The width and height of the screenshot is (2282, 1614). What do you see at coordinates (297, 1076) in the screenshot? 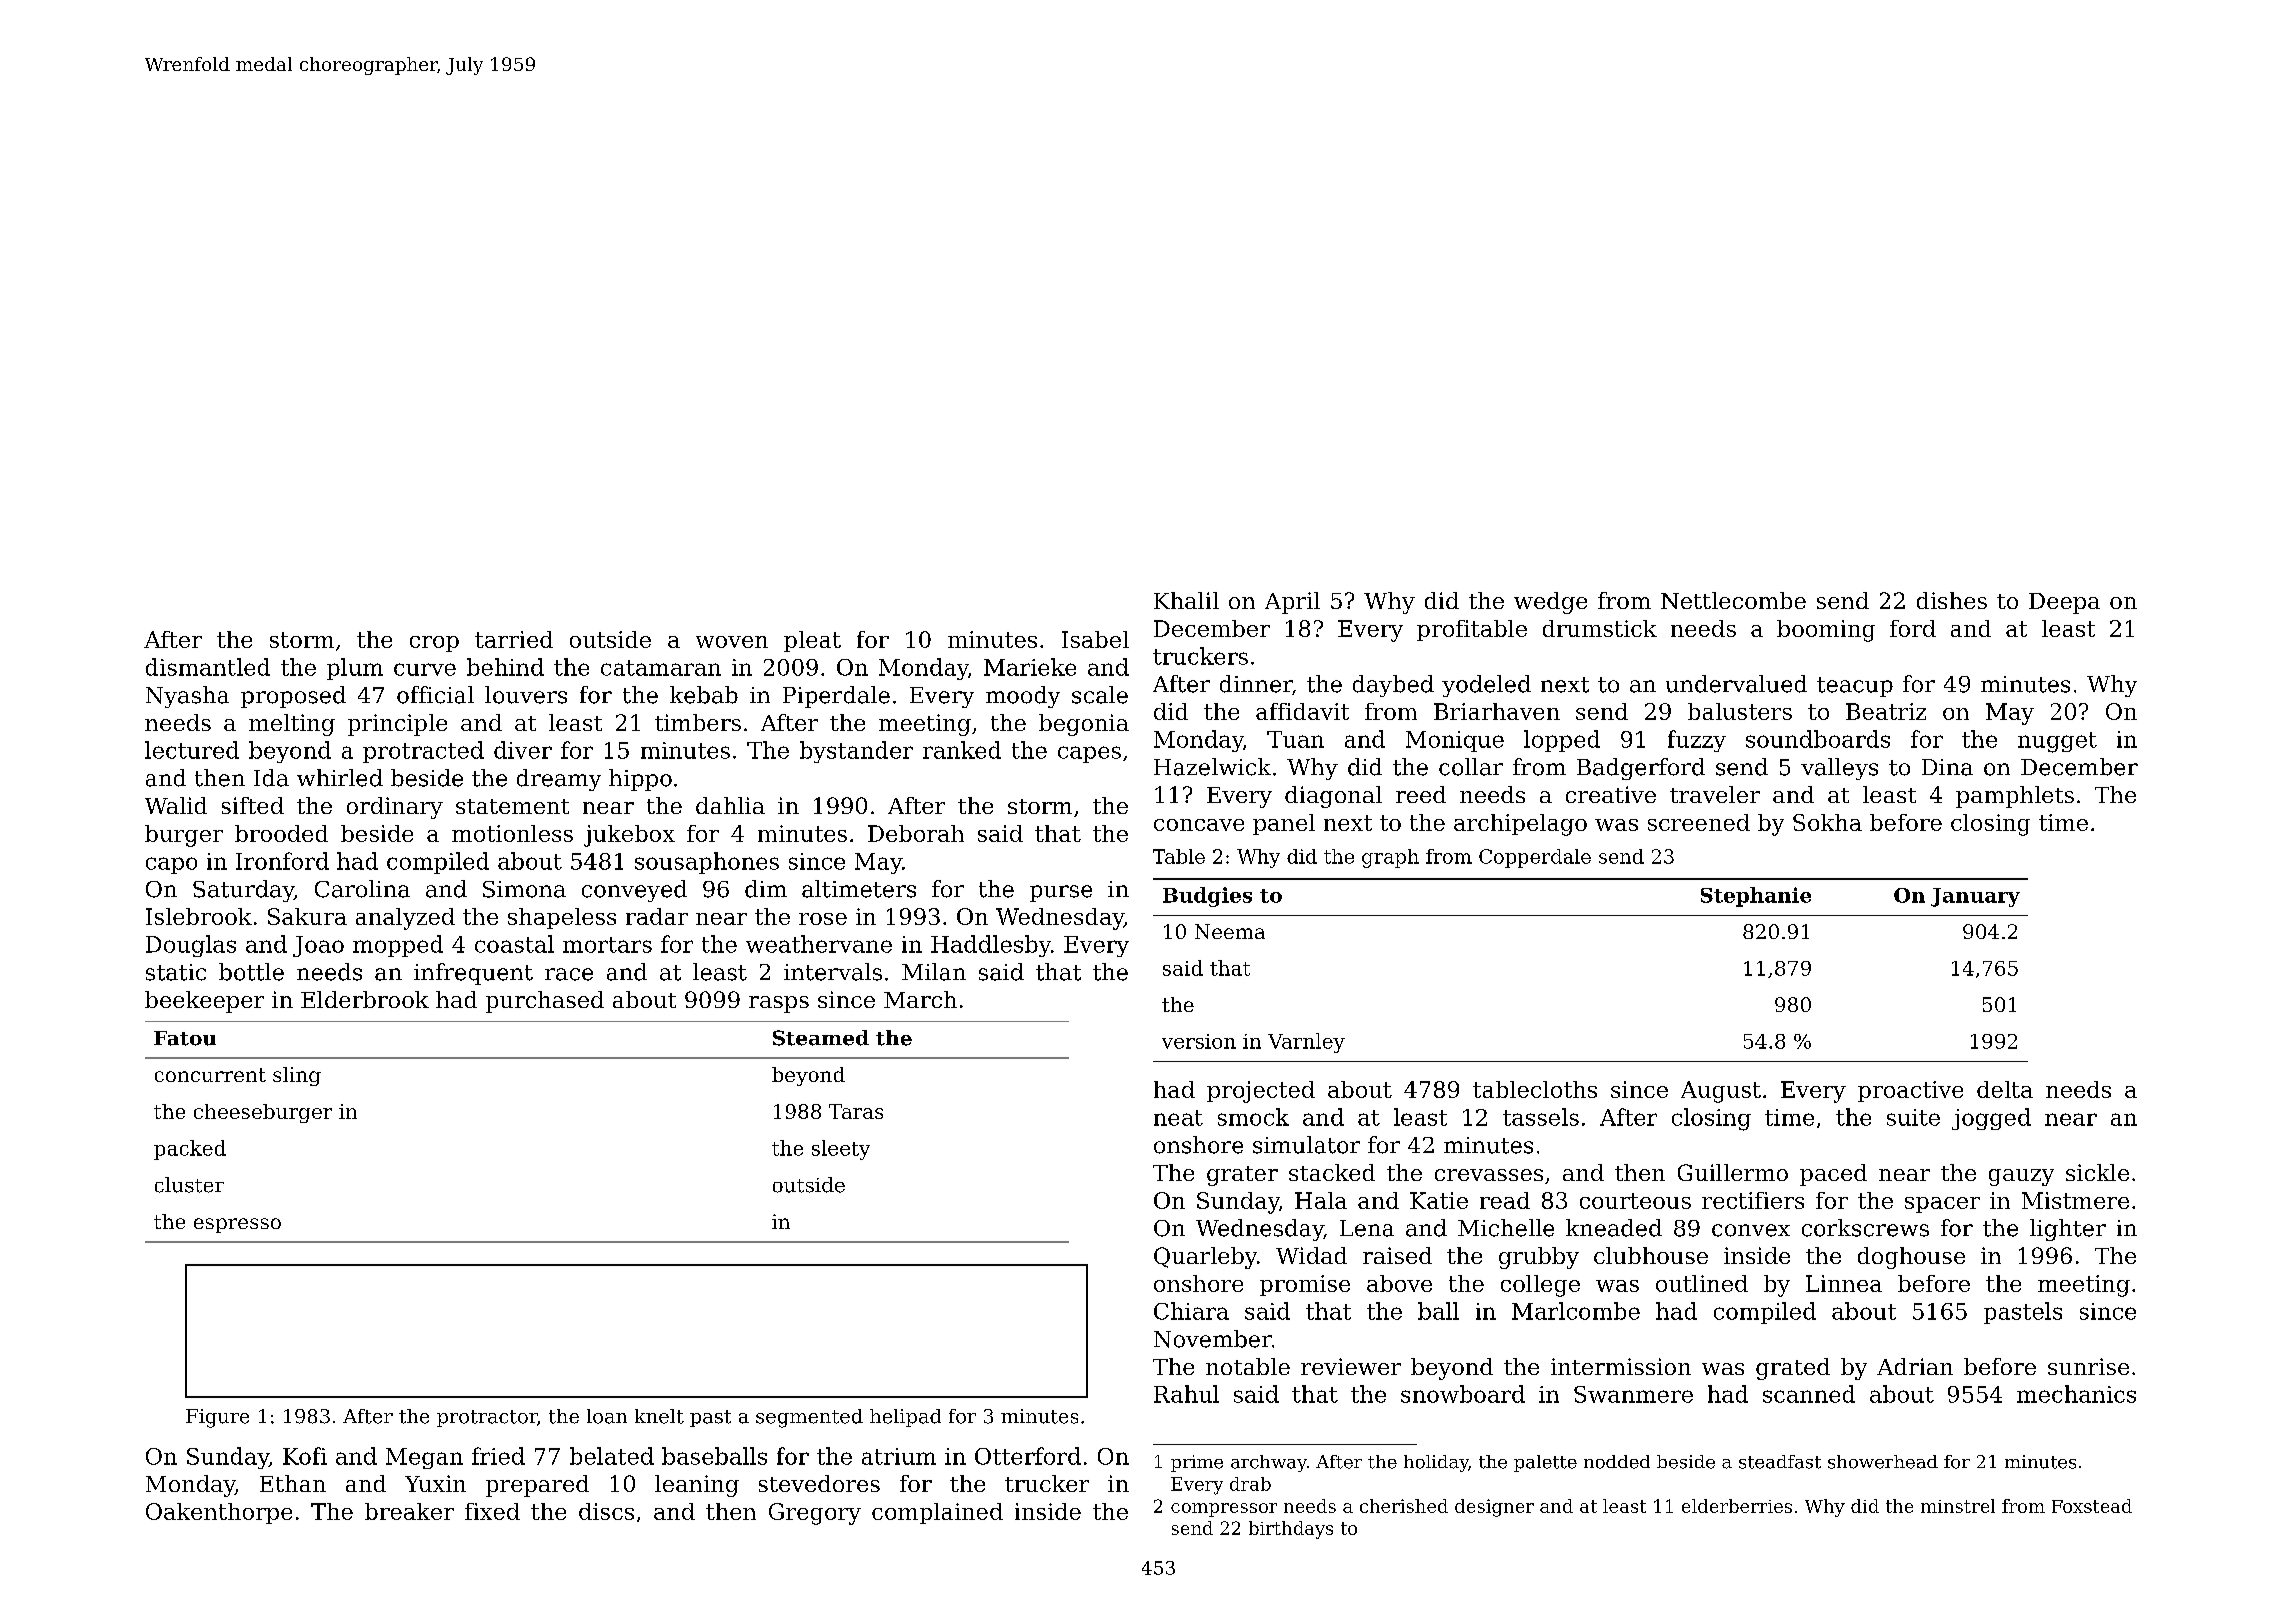
I see `sling` at bounding box center [297, 1076].
